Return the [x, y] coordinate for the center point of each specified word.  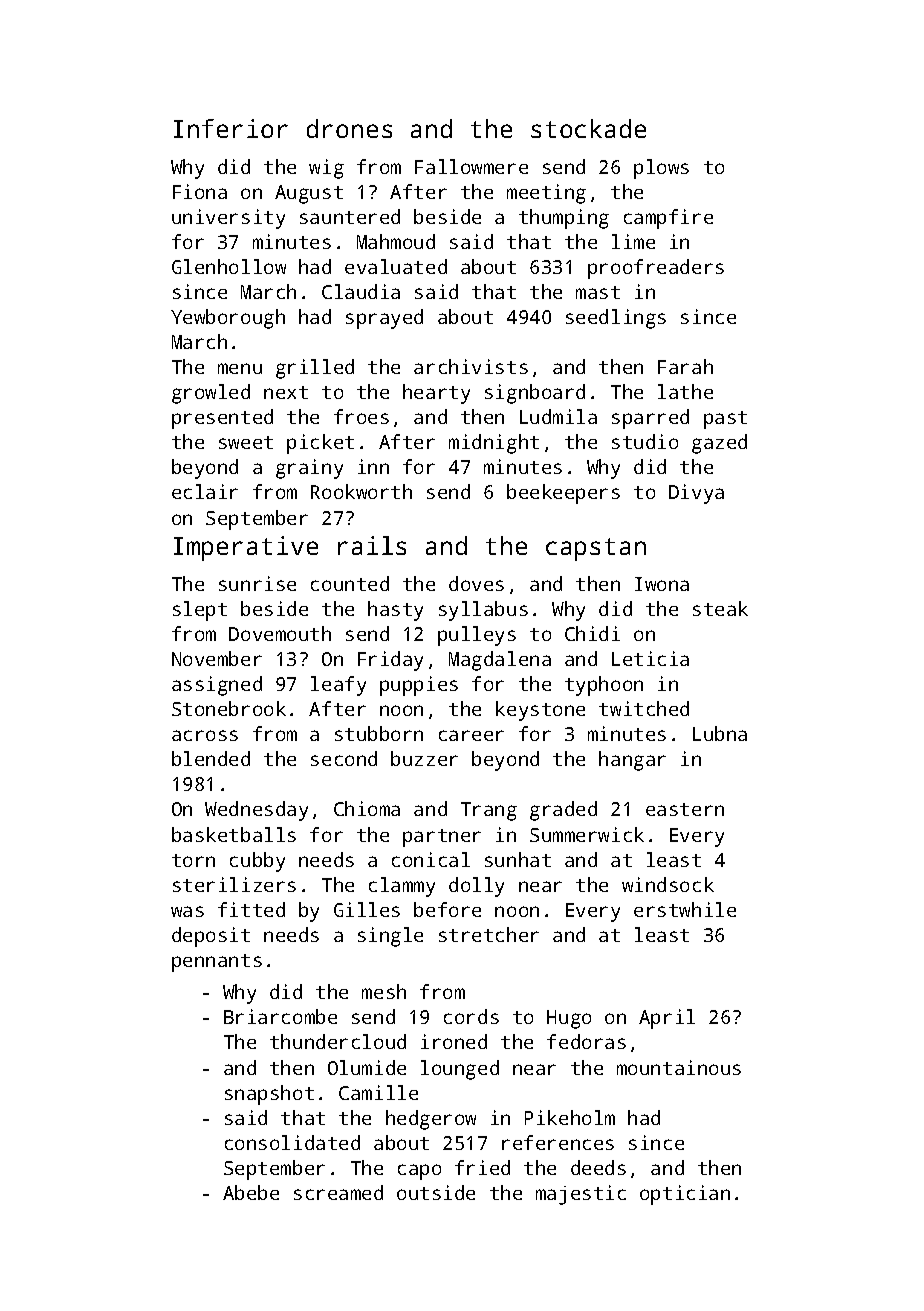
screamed [338, 1192]
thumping [564, 219]
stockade [588, 128]
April [667, 1019]
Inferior [231, 128]
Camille [378, 1092]
